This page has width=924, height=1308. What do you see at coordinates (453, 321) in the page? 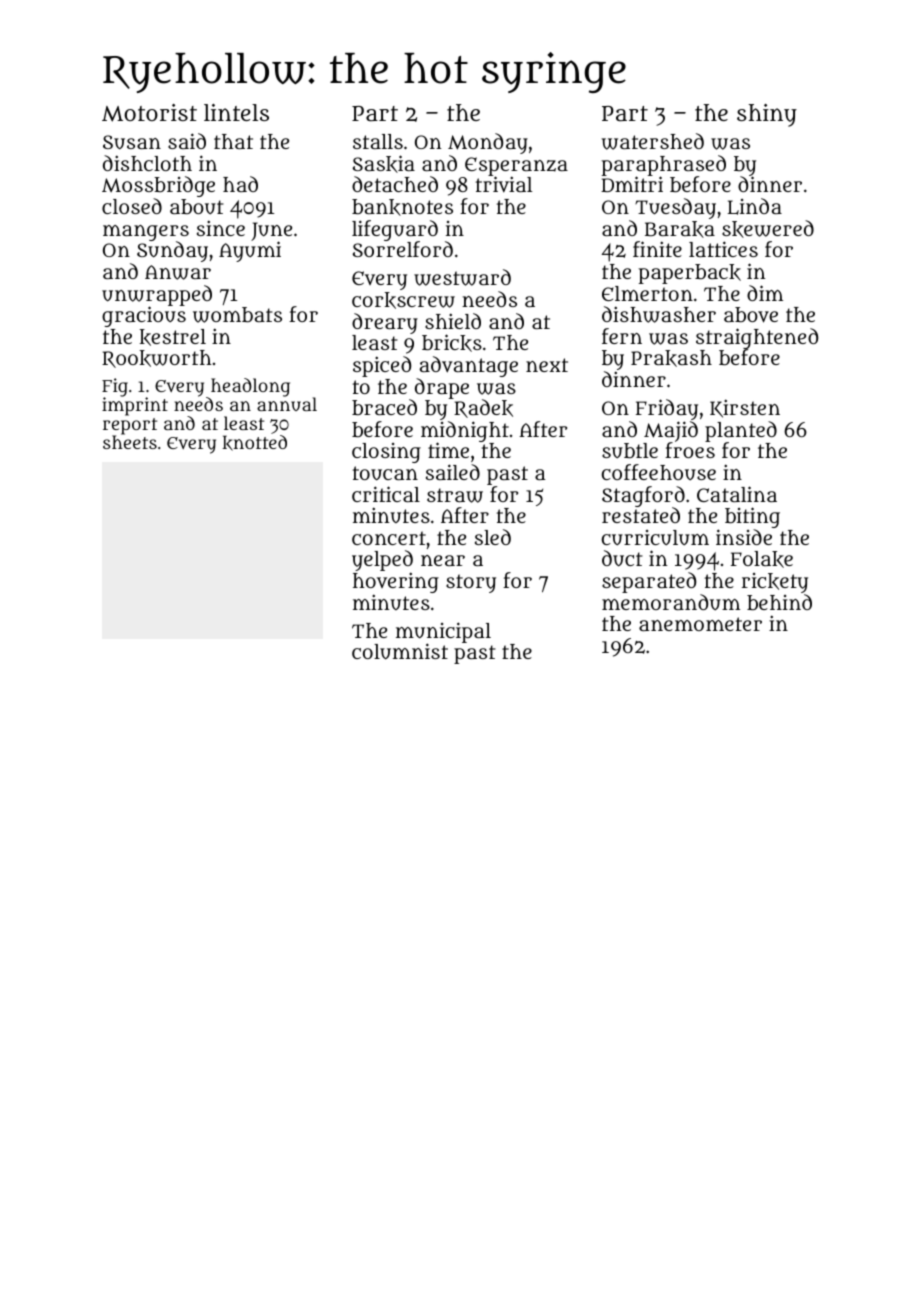
I see `shield` at bounding box center [453, 321].
